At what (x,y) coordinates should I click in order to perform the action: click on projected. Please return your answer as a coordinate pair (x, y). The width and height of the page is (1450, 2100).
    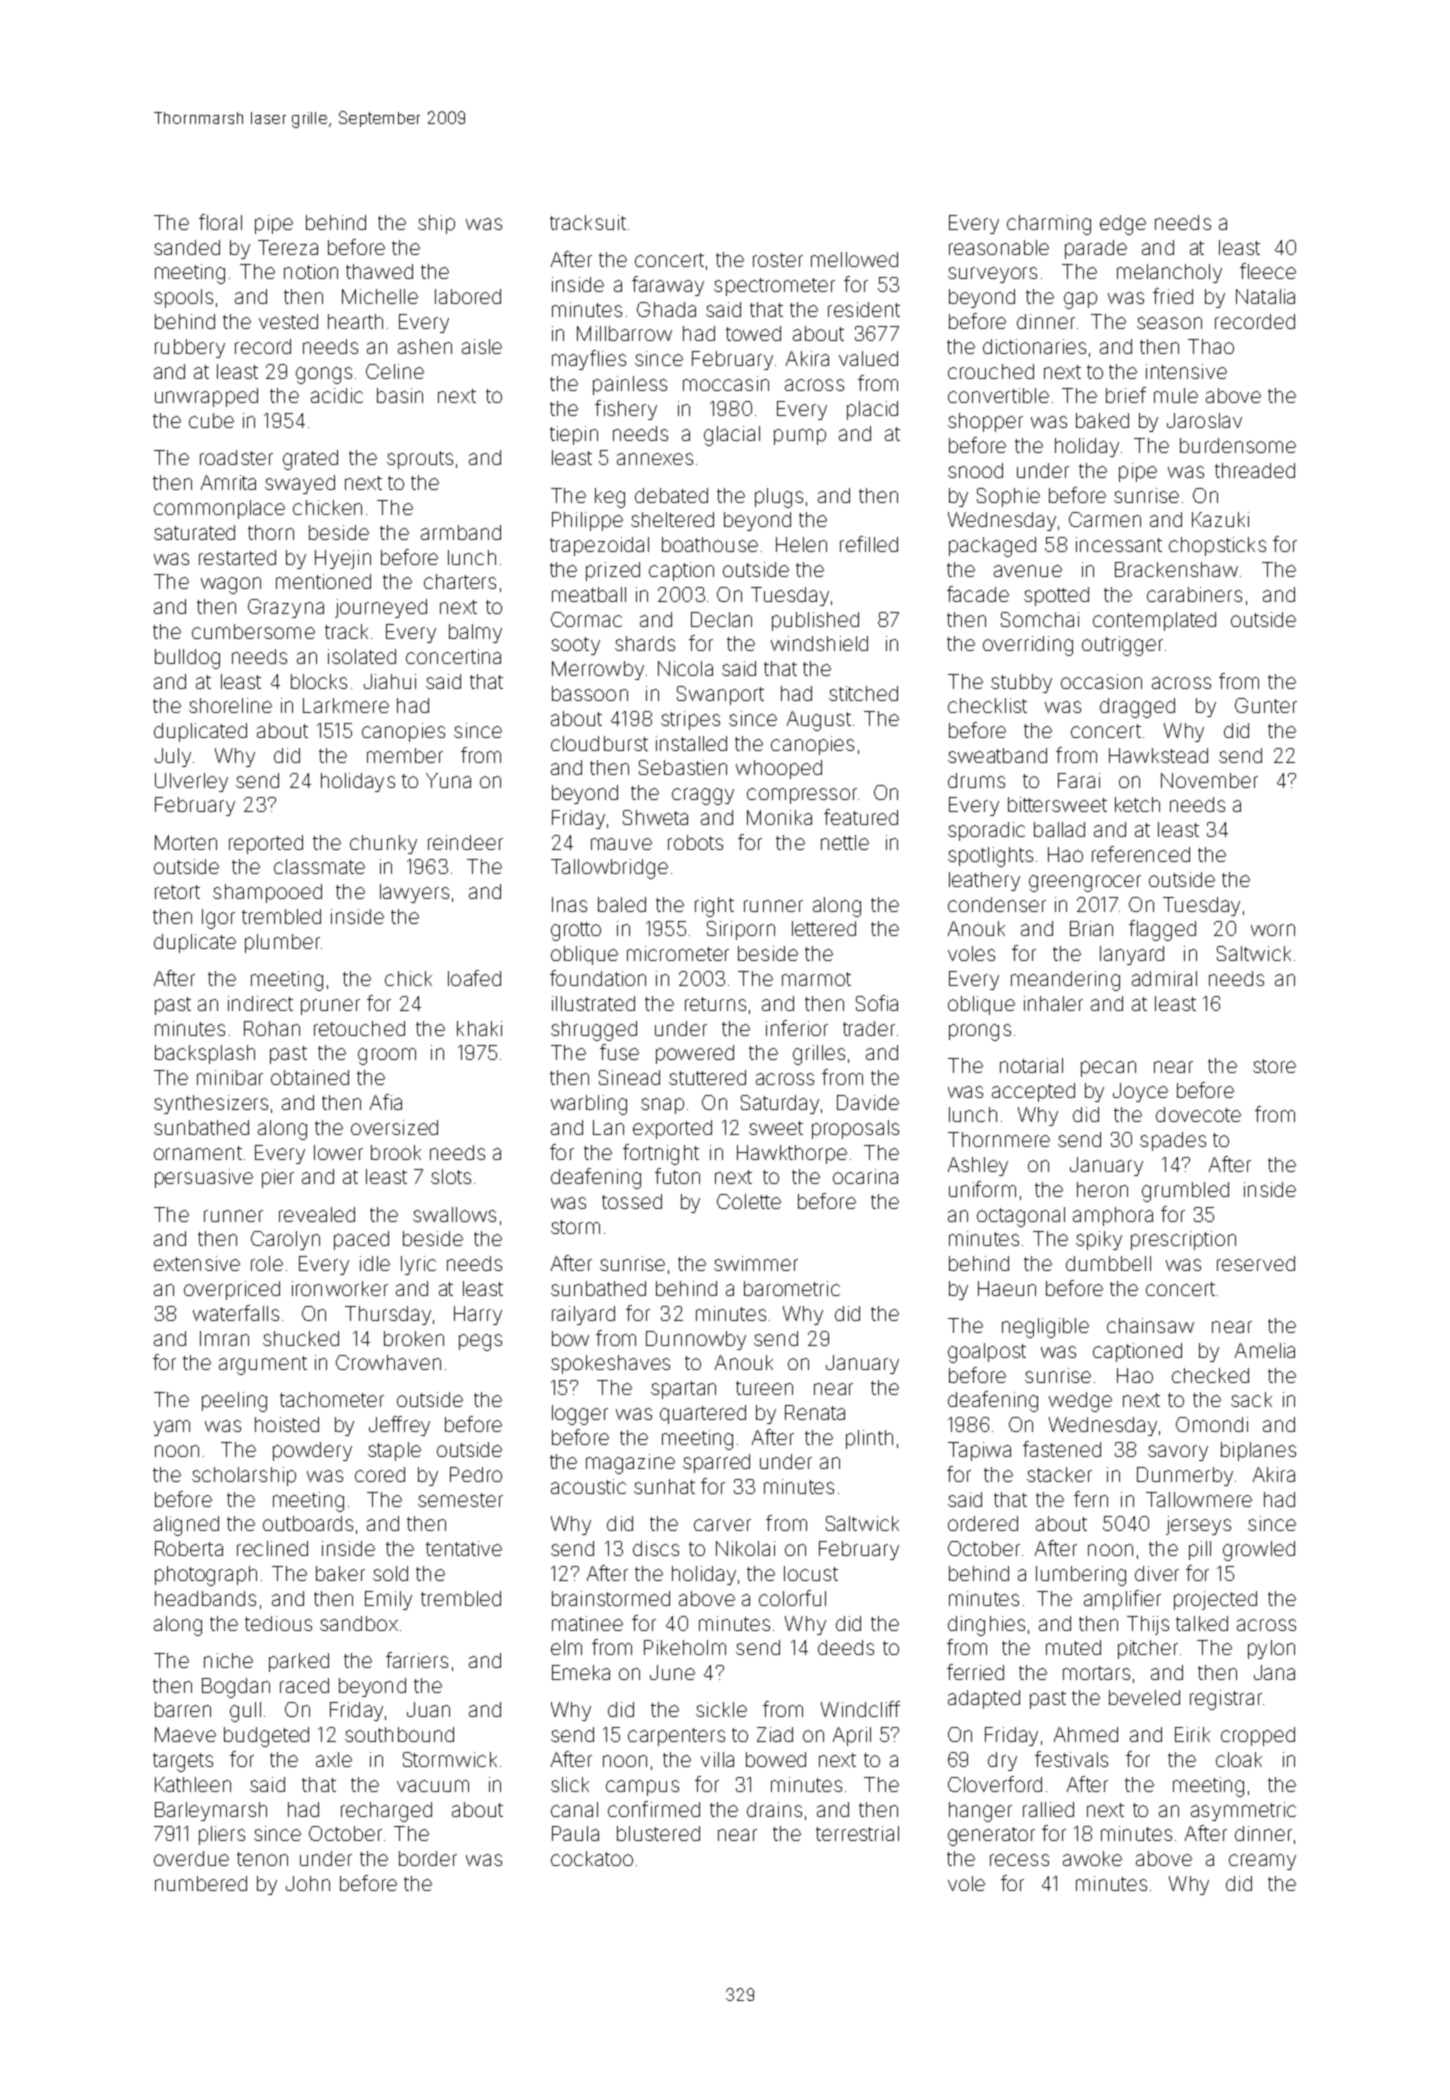
    Looking at the image, I should click on (1215, 1600).
